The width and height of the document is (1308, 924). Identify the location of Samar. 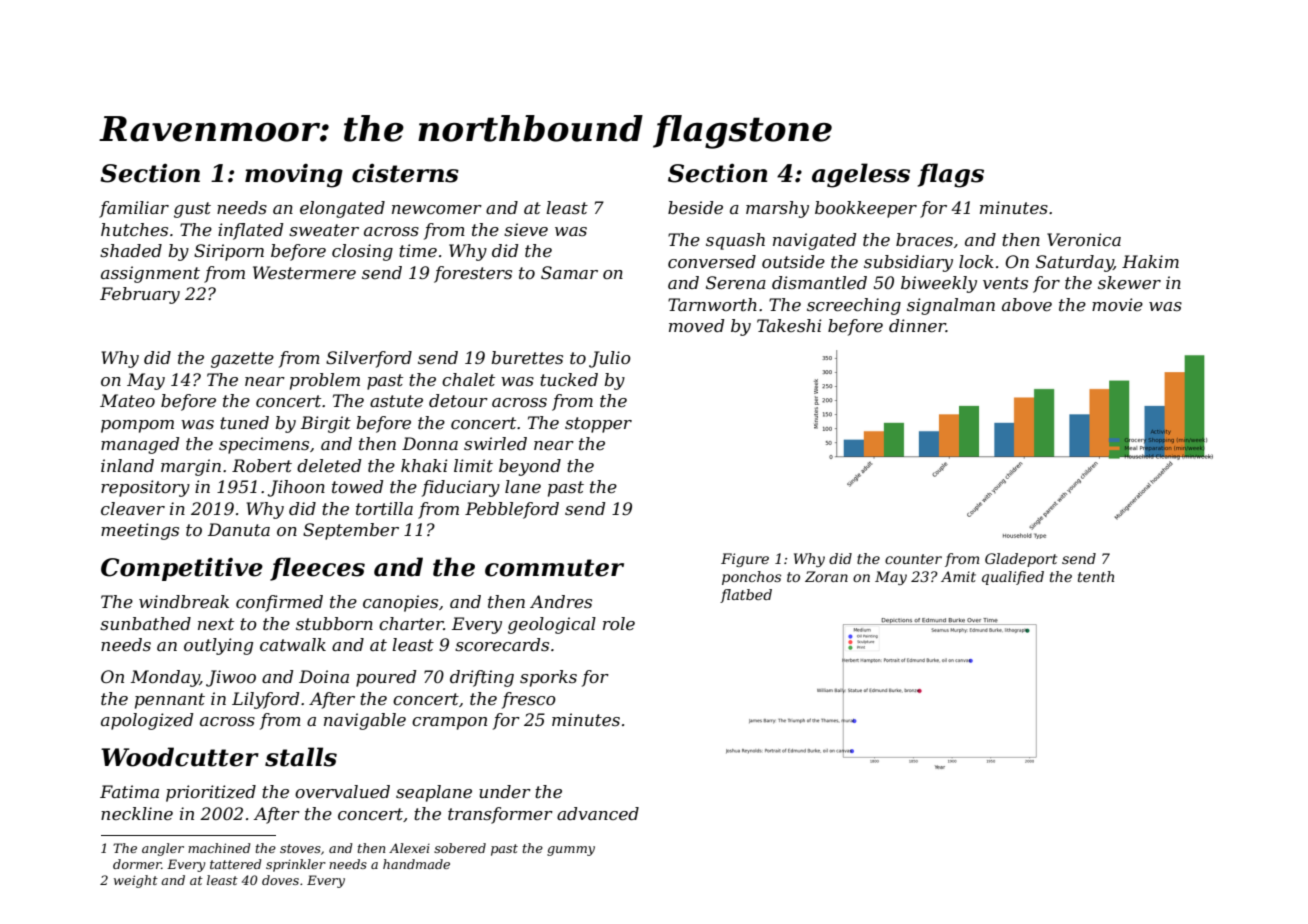
(569, 272).
